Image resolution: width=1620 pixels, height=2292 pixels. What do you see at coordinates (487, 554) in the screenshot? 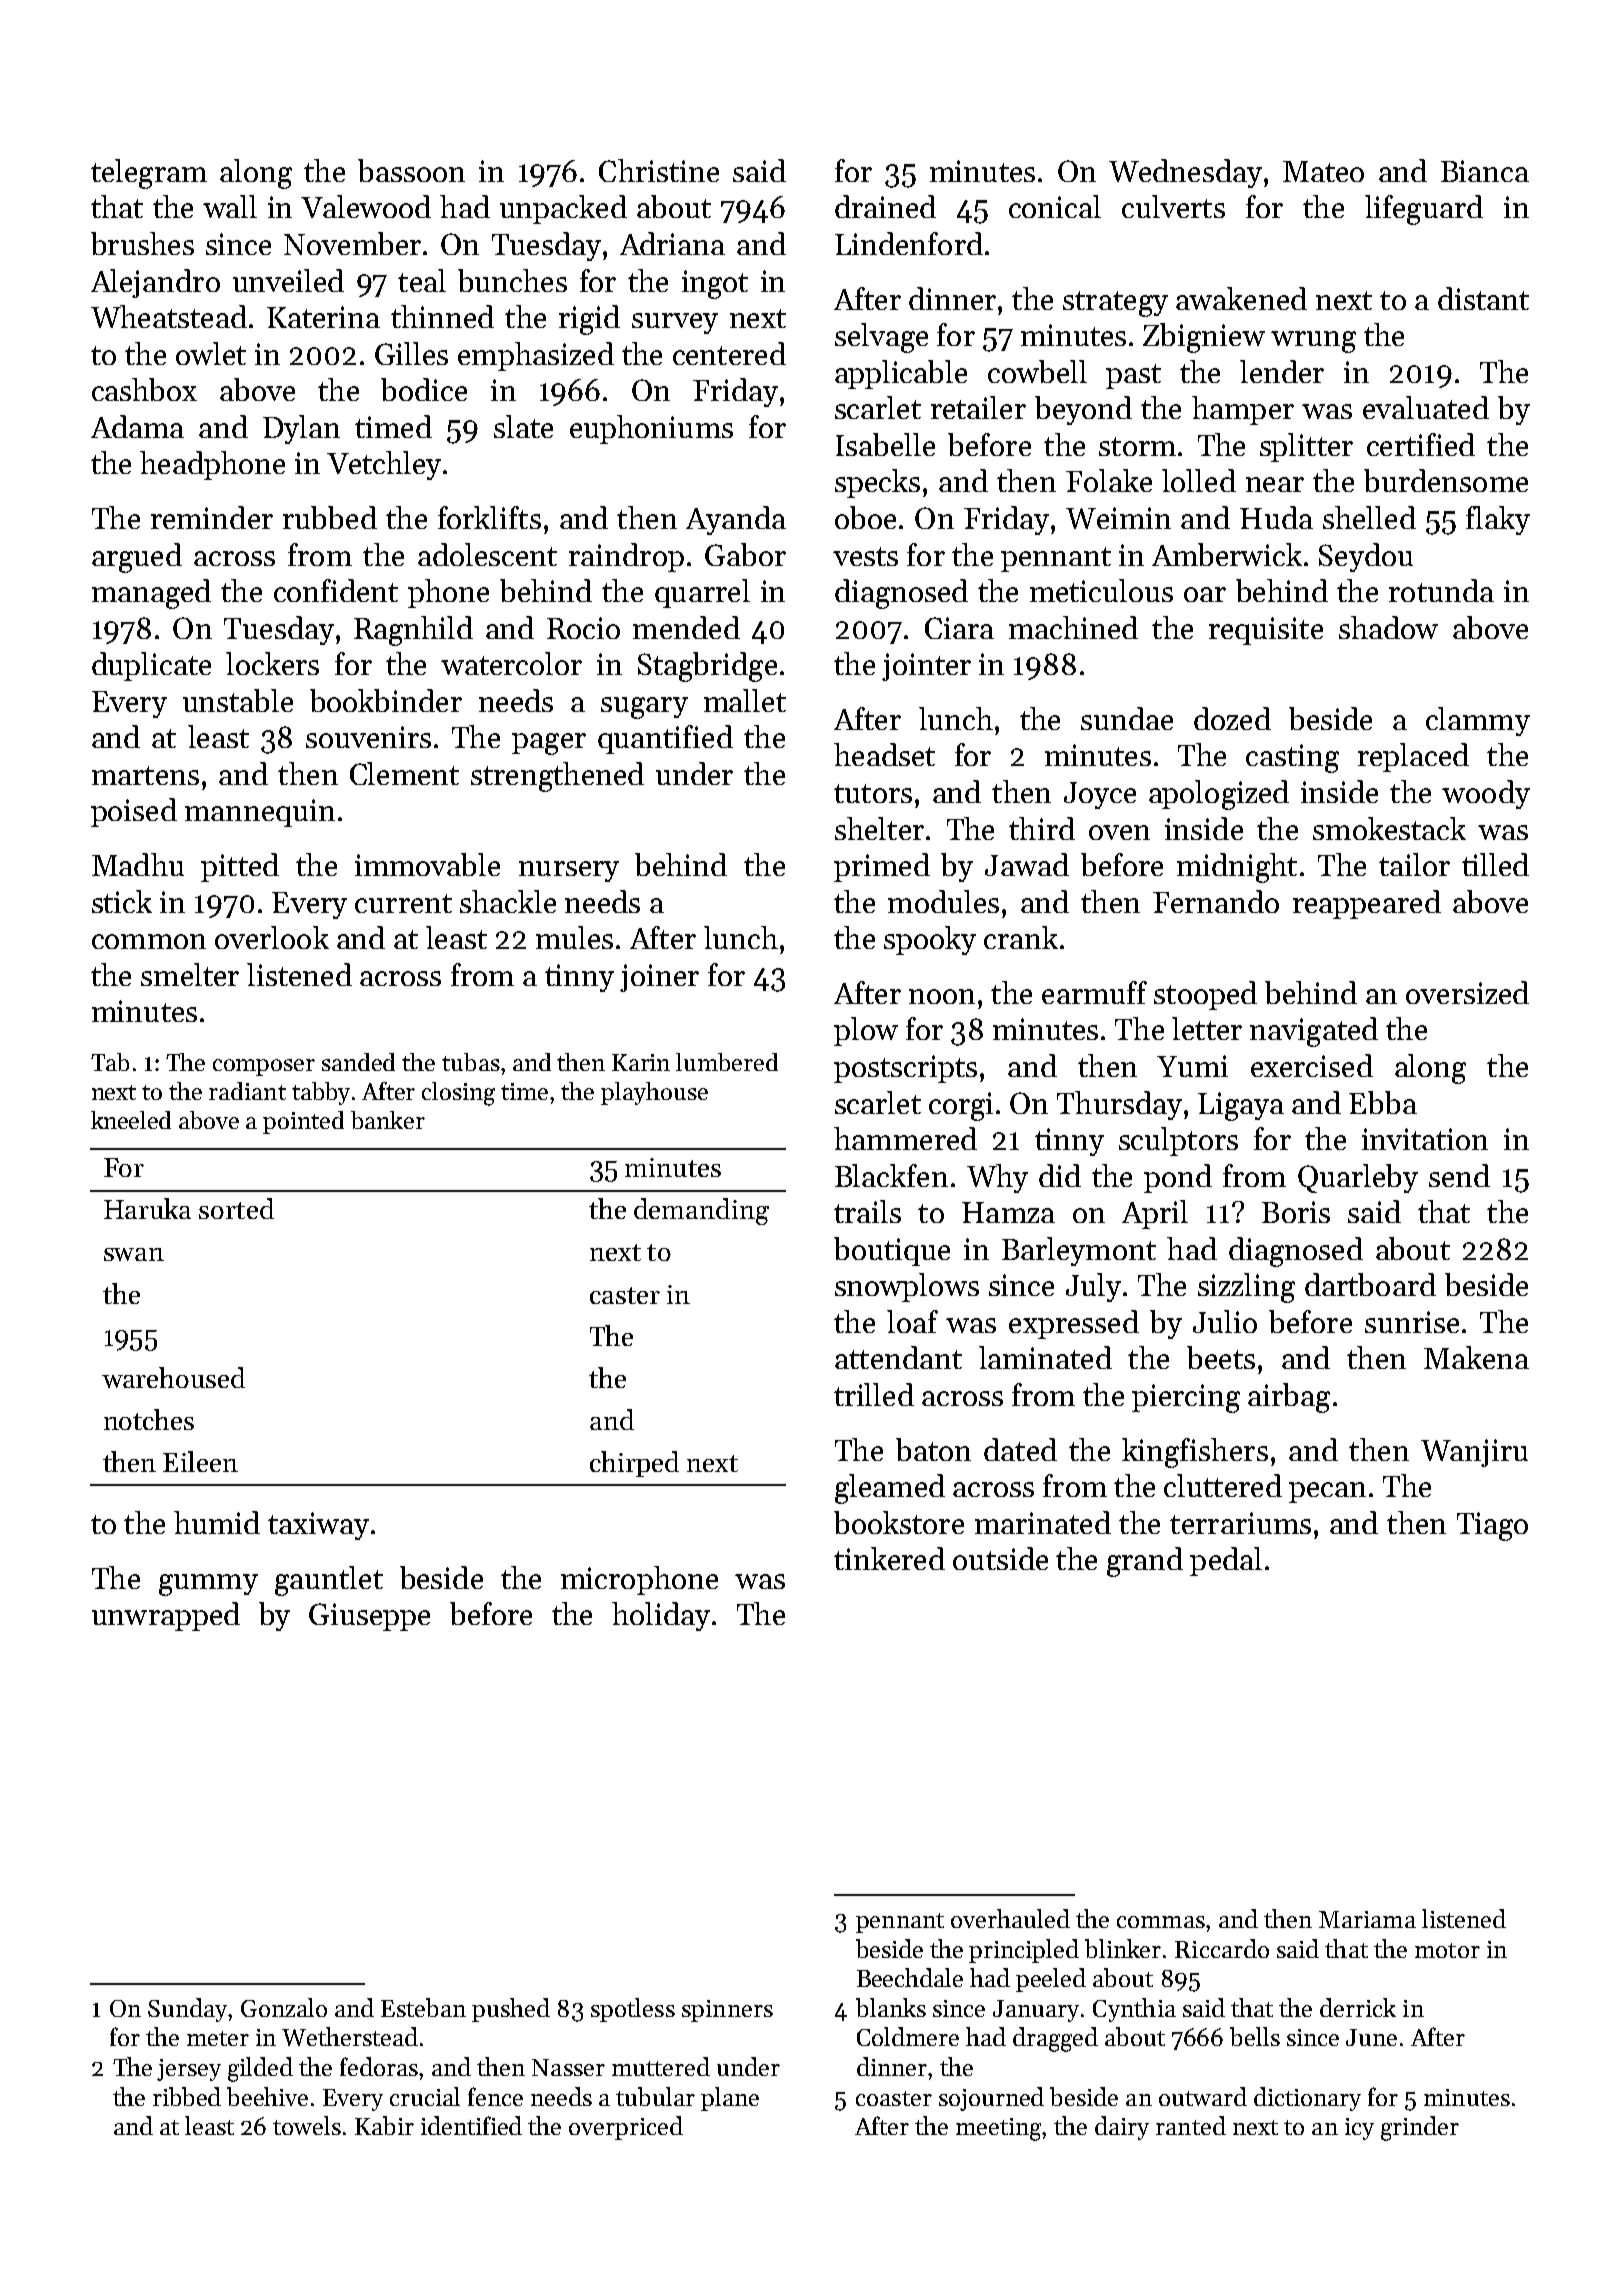
I see `adolescent` at bounding box center [487, 554].
